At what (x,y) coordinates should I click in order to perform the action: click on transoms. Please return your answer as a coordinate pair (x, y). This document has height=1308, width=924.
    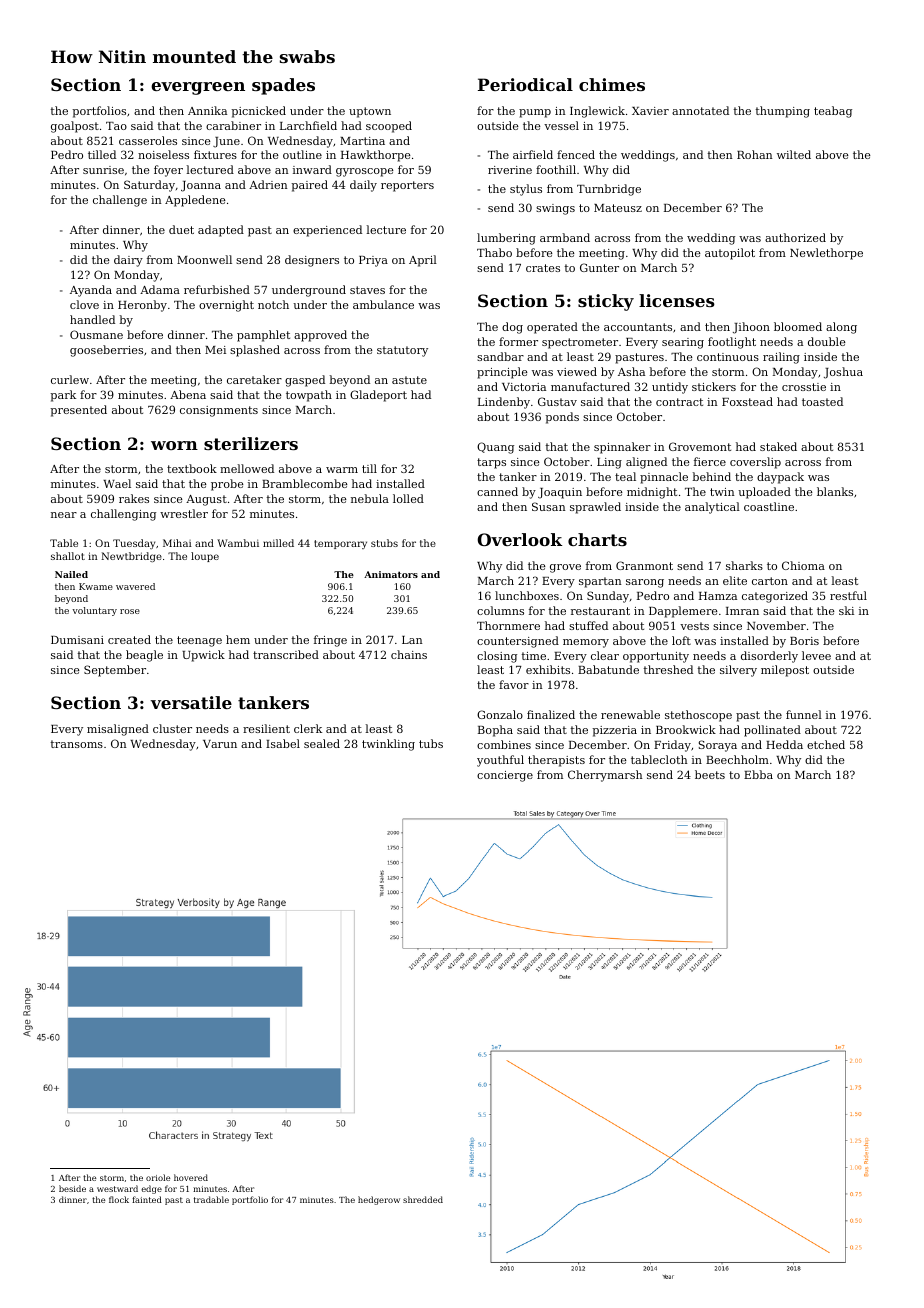
    Looking at the image, I should click on (76, 744).
